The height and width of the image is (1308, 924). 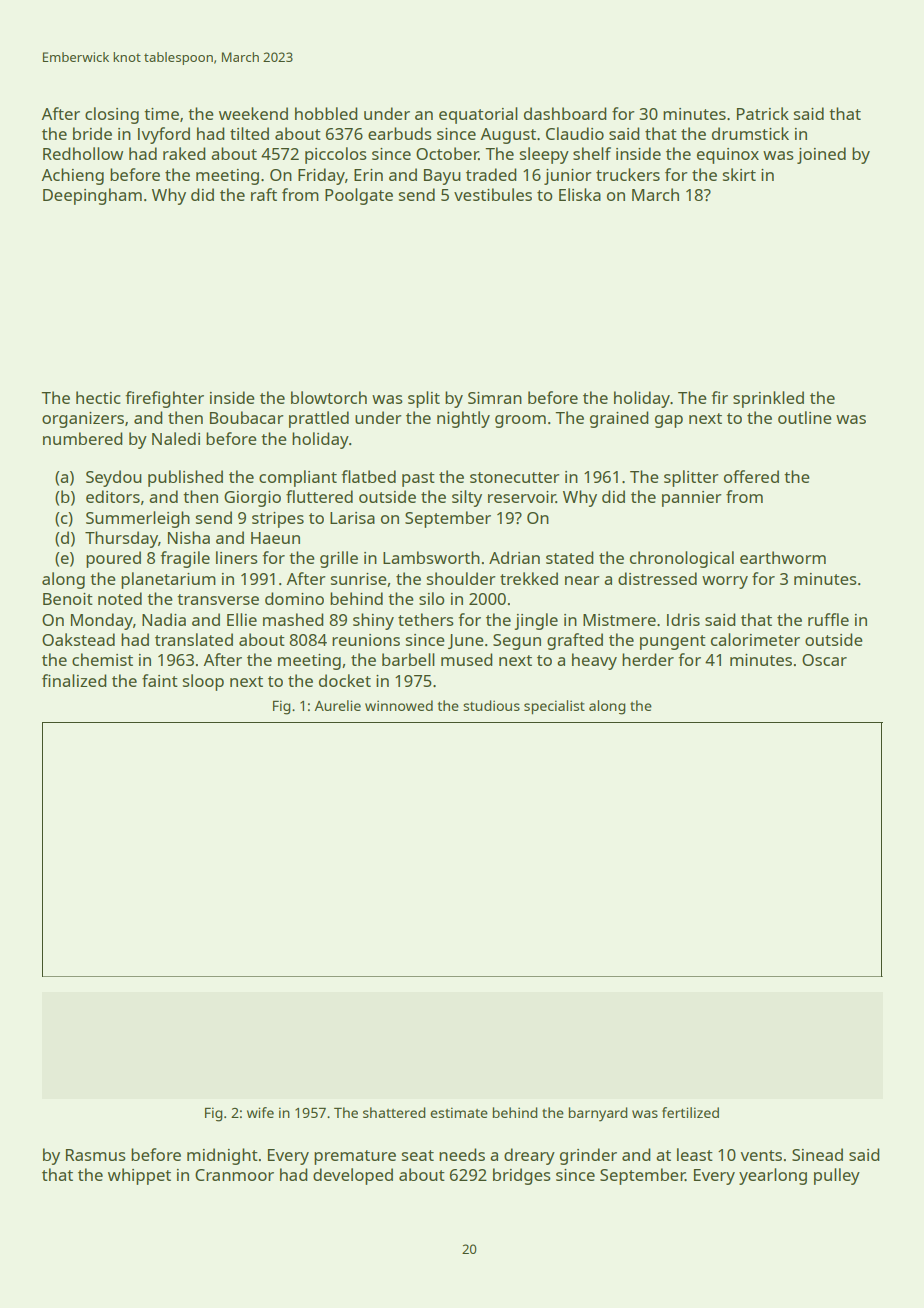 What do you see at coordinates (478, 115) in the image?
I see `equatorial` at bounding box center [478, 115].
